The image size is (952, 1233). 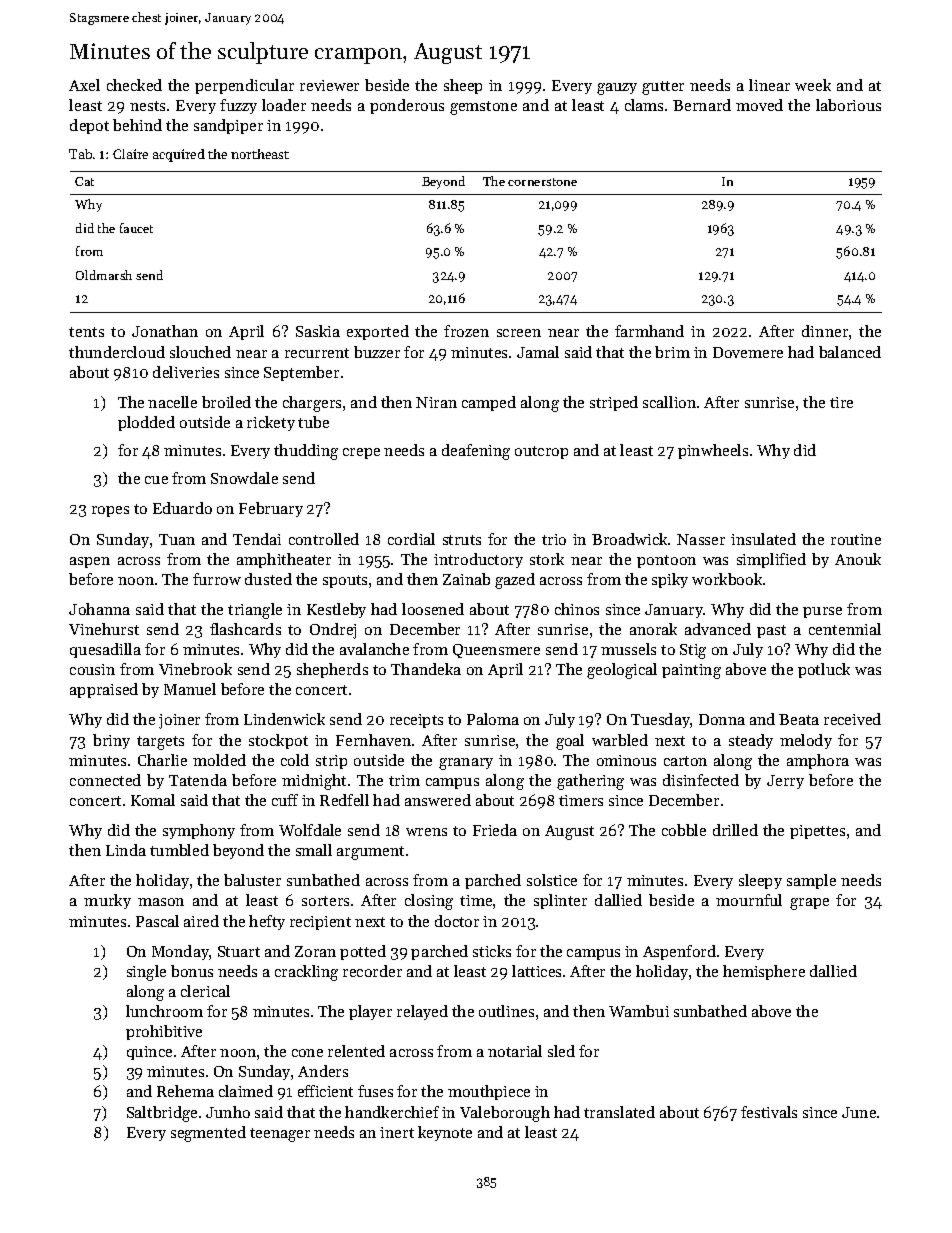 I want to click on mournful, so click(x=749, y=900).
